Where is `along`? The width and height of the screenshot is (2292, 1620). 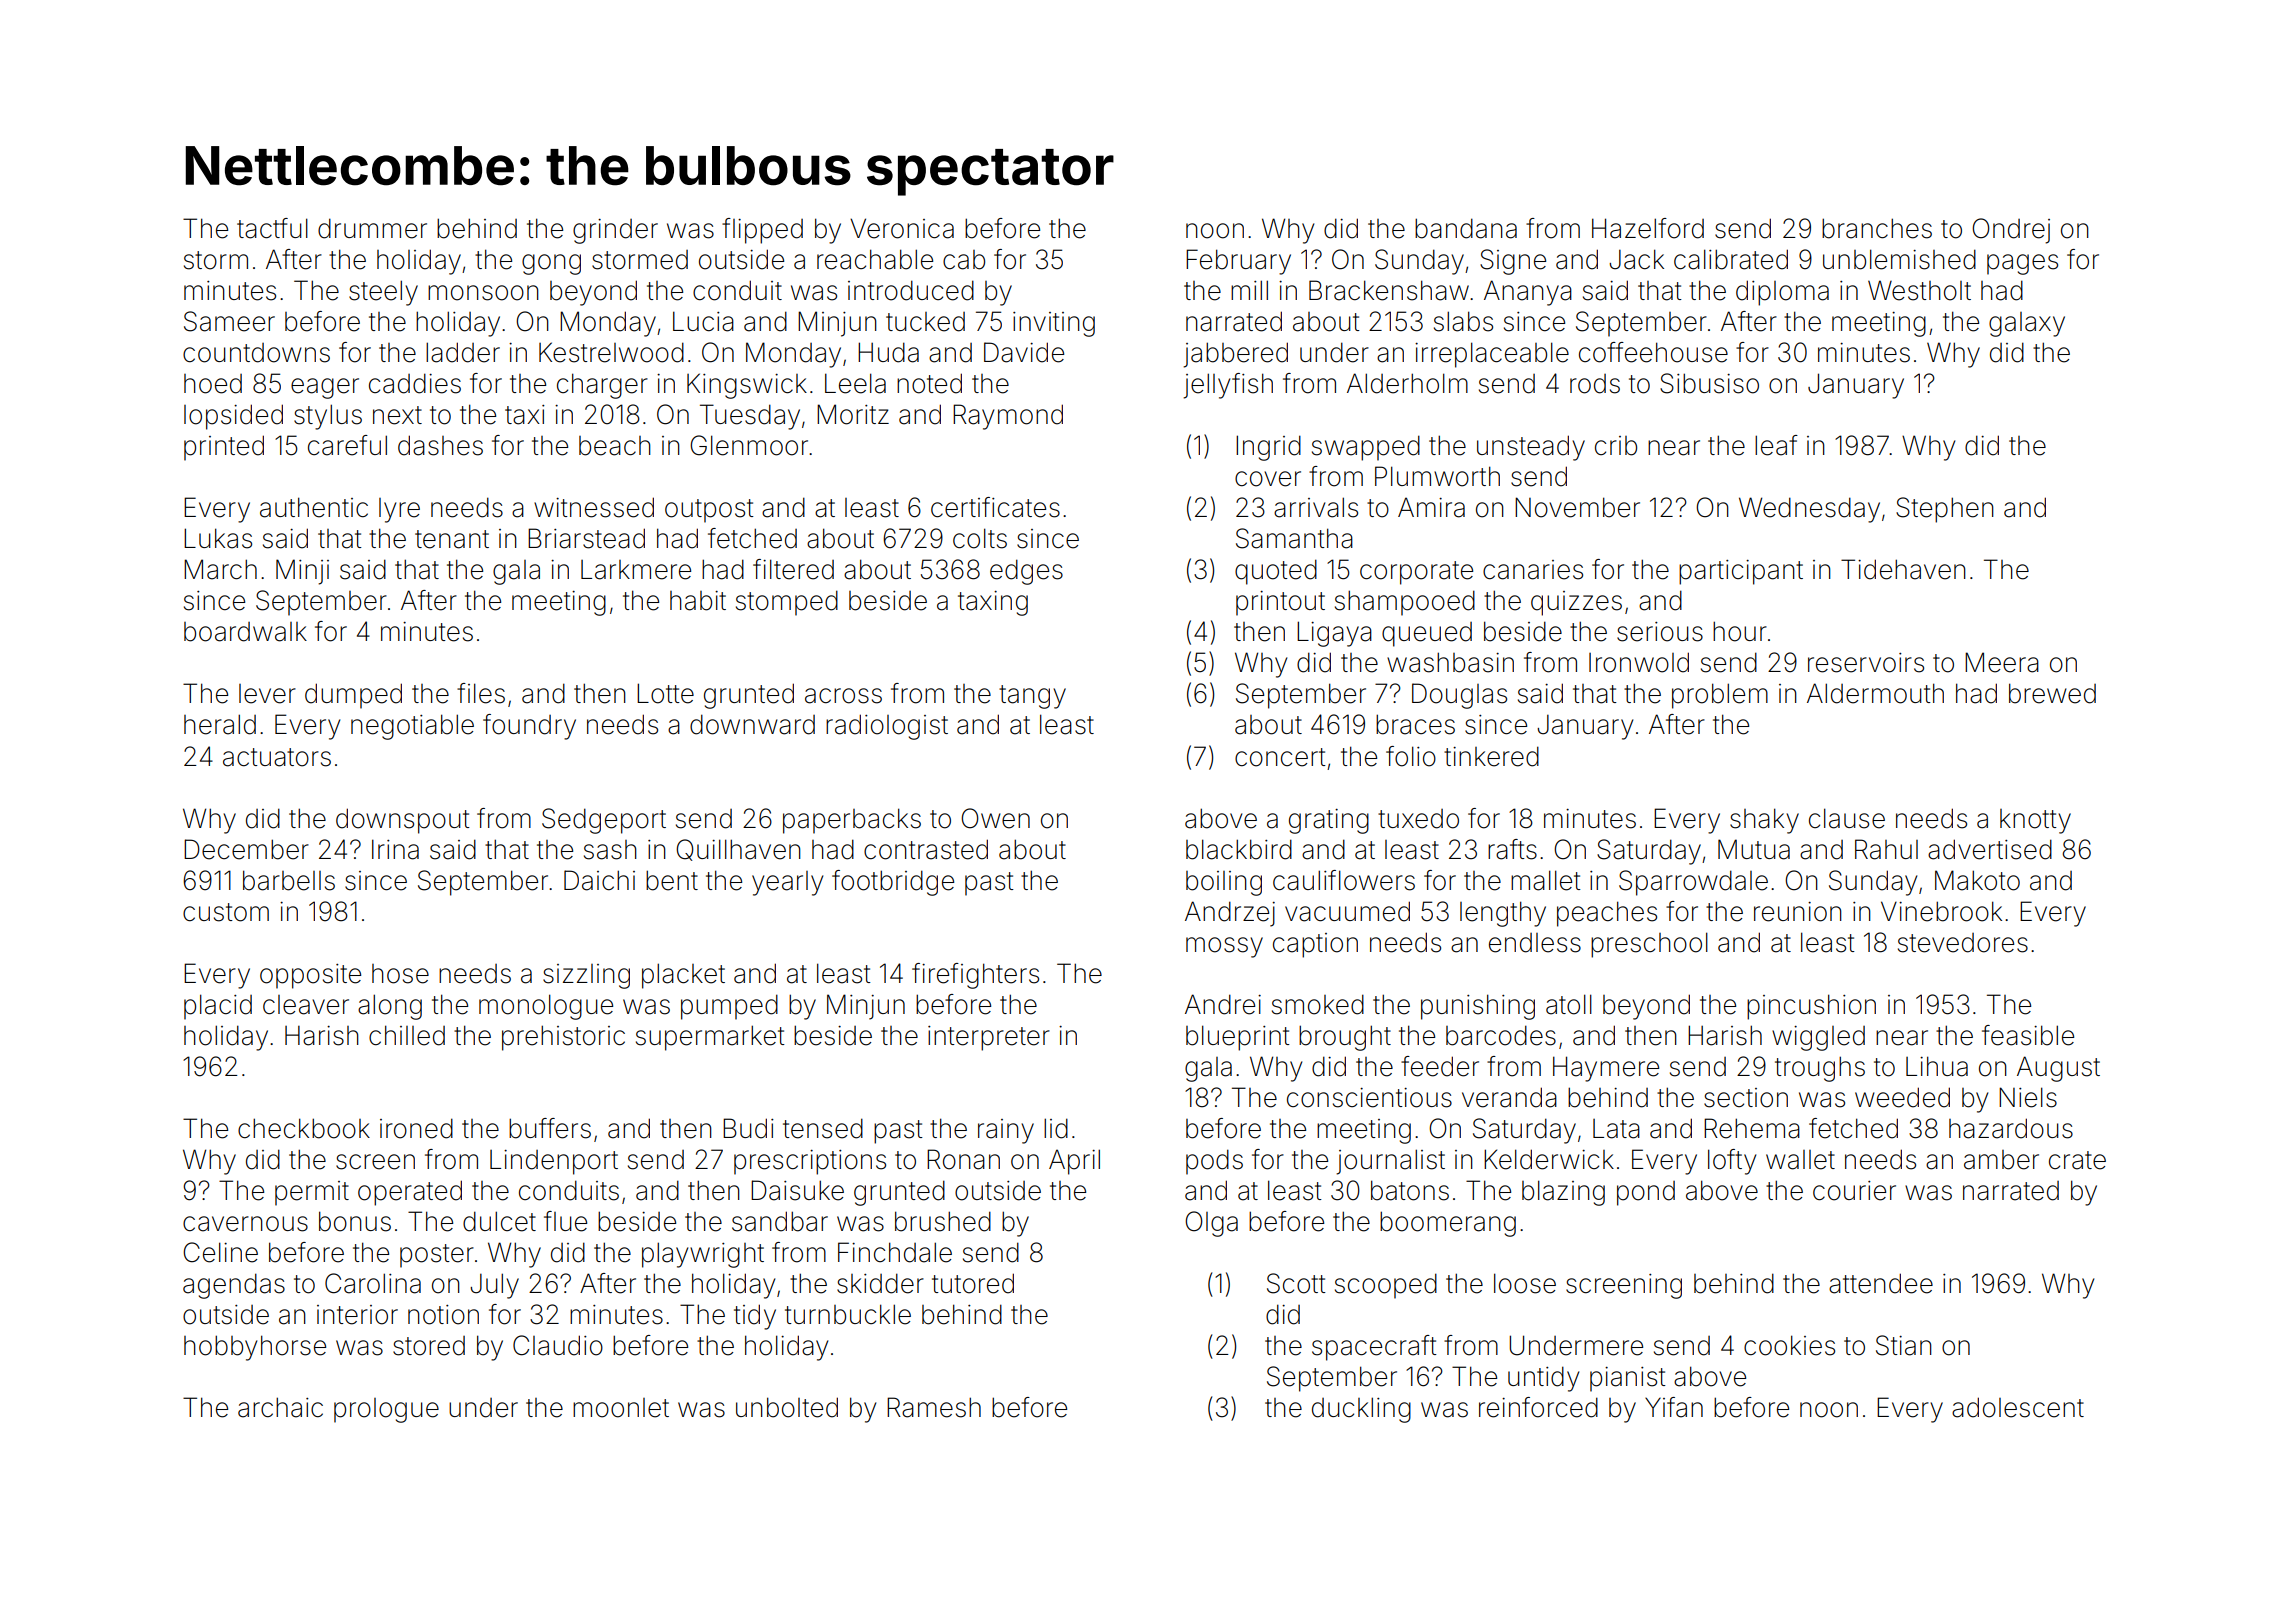
along is located at coordinates (390, 1007).
